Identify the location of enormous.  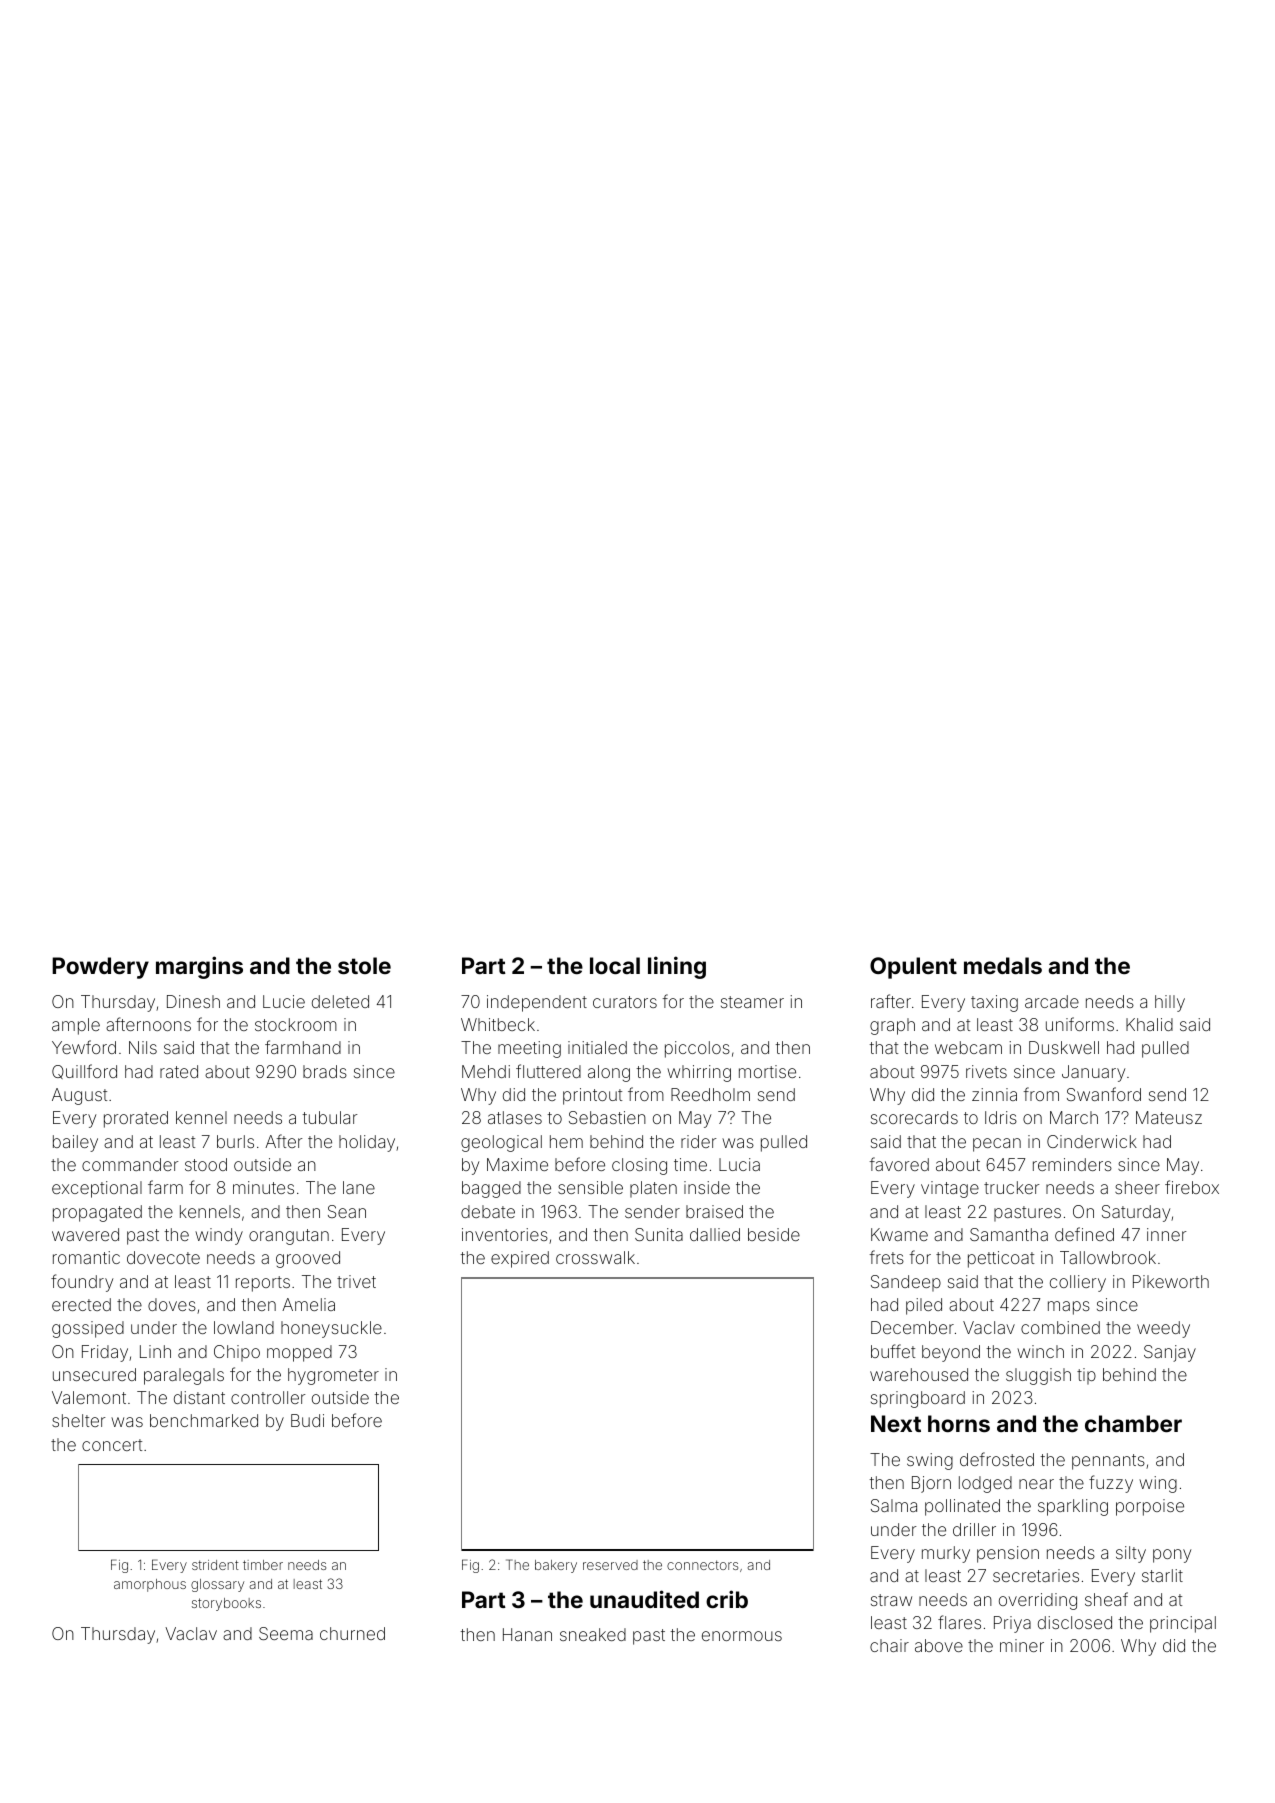
(742, 1636).
